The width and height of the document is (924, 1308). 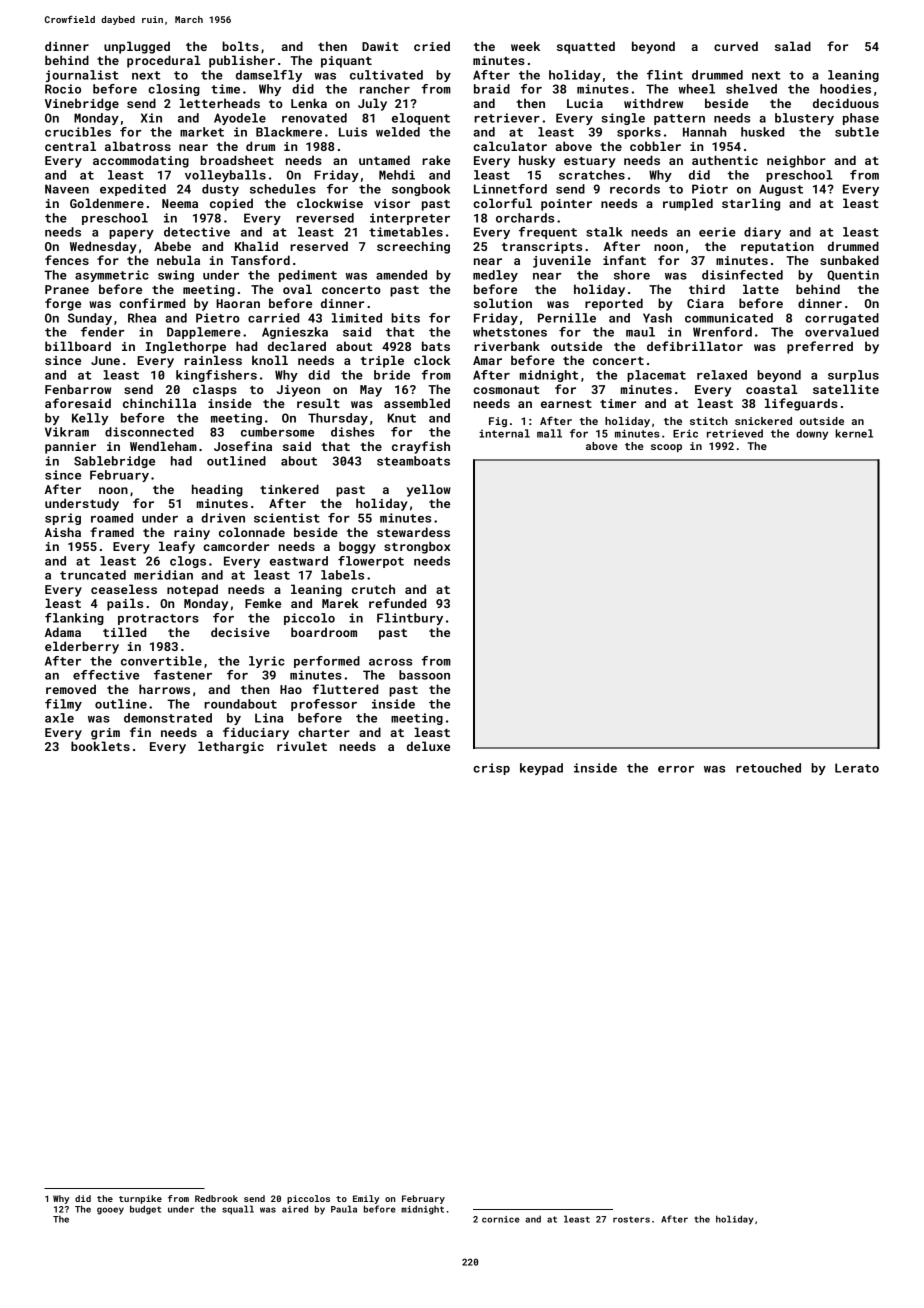 I want to click on keypad, so click(x=541, y=769).
